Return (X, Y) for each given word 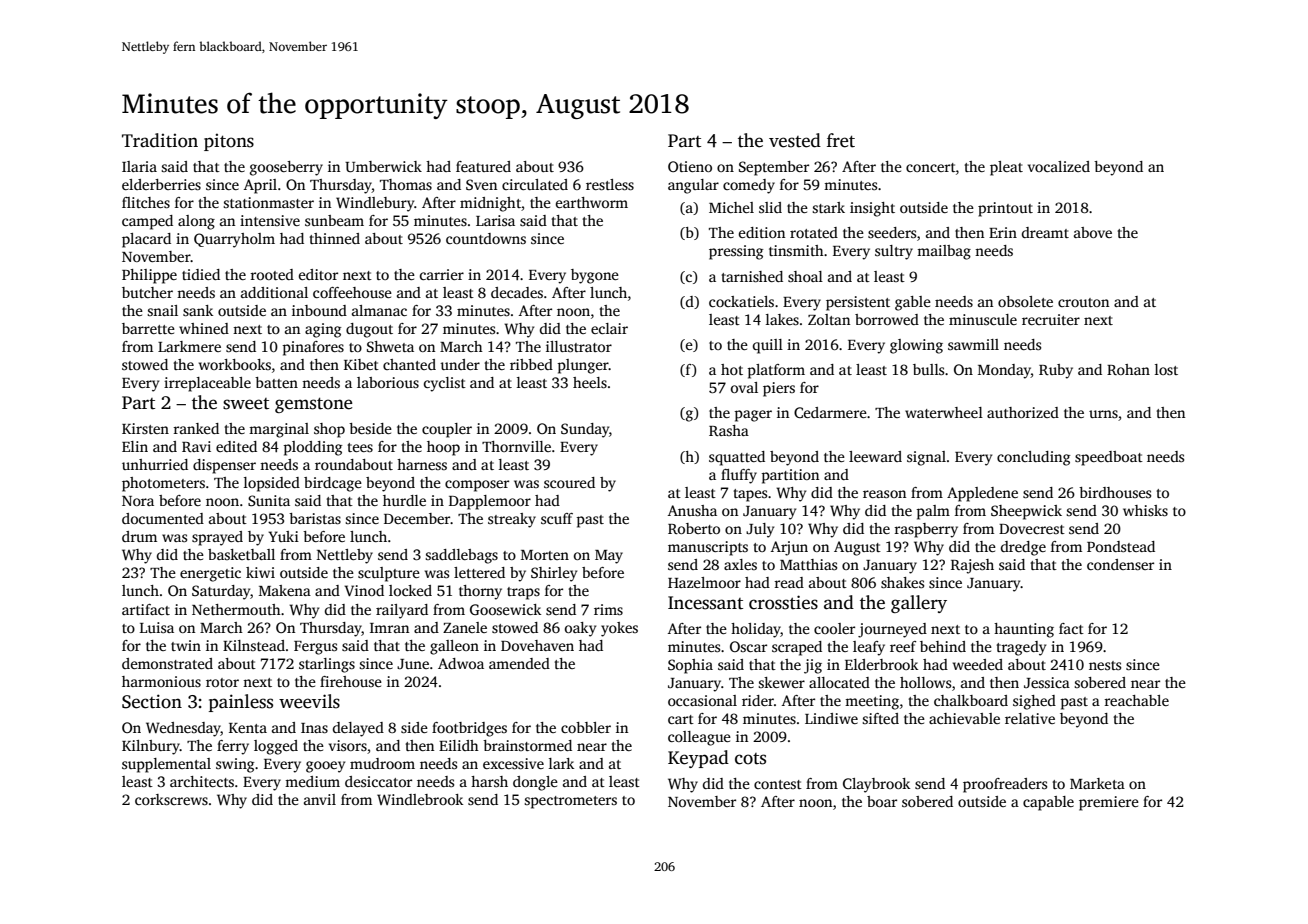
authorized (1023, 412)
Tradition (160, 140)
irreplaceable (207, 384)
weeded (978, 664)
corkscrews (171, 799)
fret (841, 140)
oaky (580, 629)
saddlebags (461, 556)
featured (483, 166)
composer (477, 486)
